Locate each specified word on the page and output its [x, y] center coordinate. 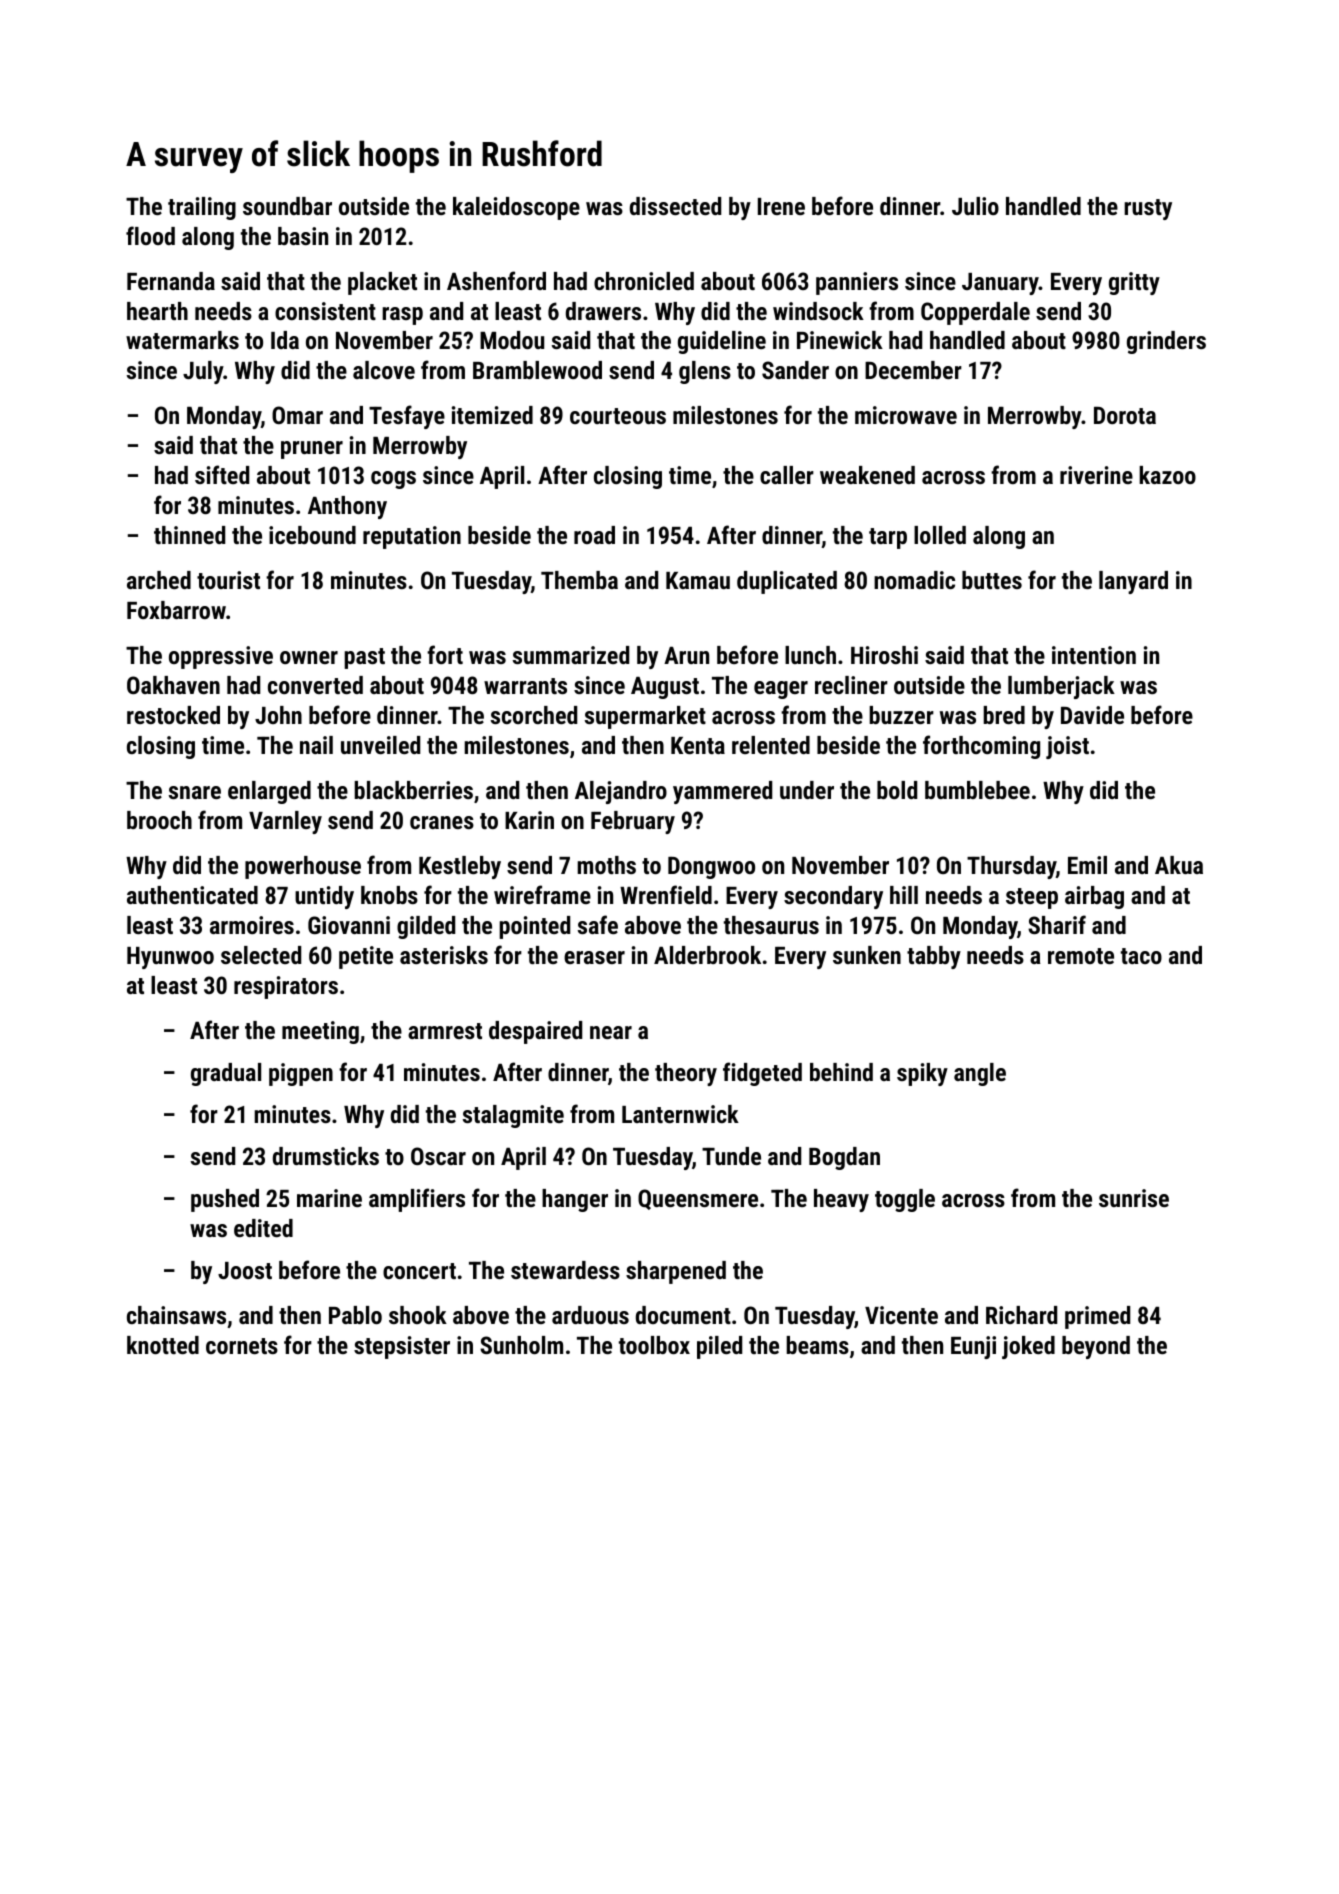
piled [719, 1347]
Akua [1179, 865]
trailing [202, 208]
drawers [603, 311]
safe [598, 924]
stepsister [402, 1347]
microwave [906, 415]
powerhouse [303, 867]
